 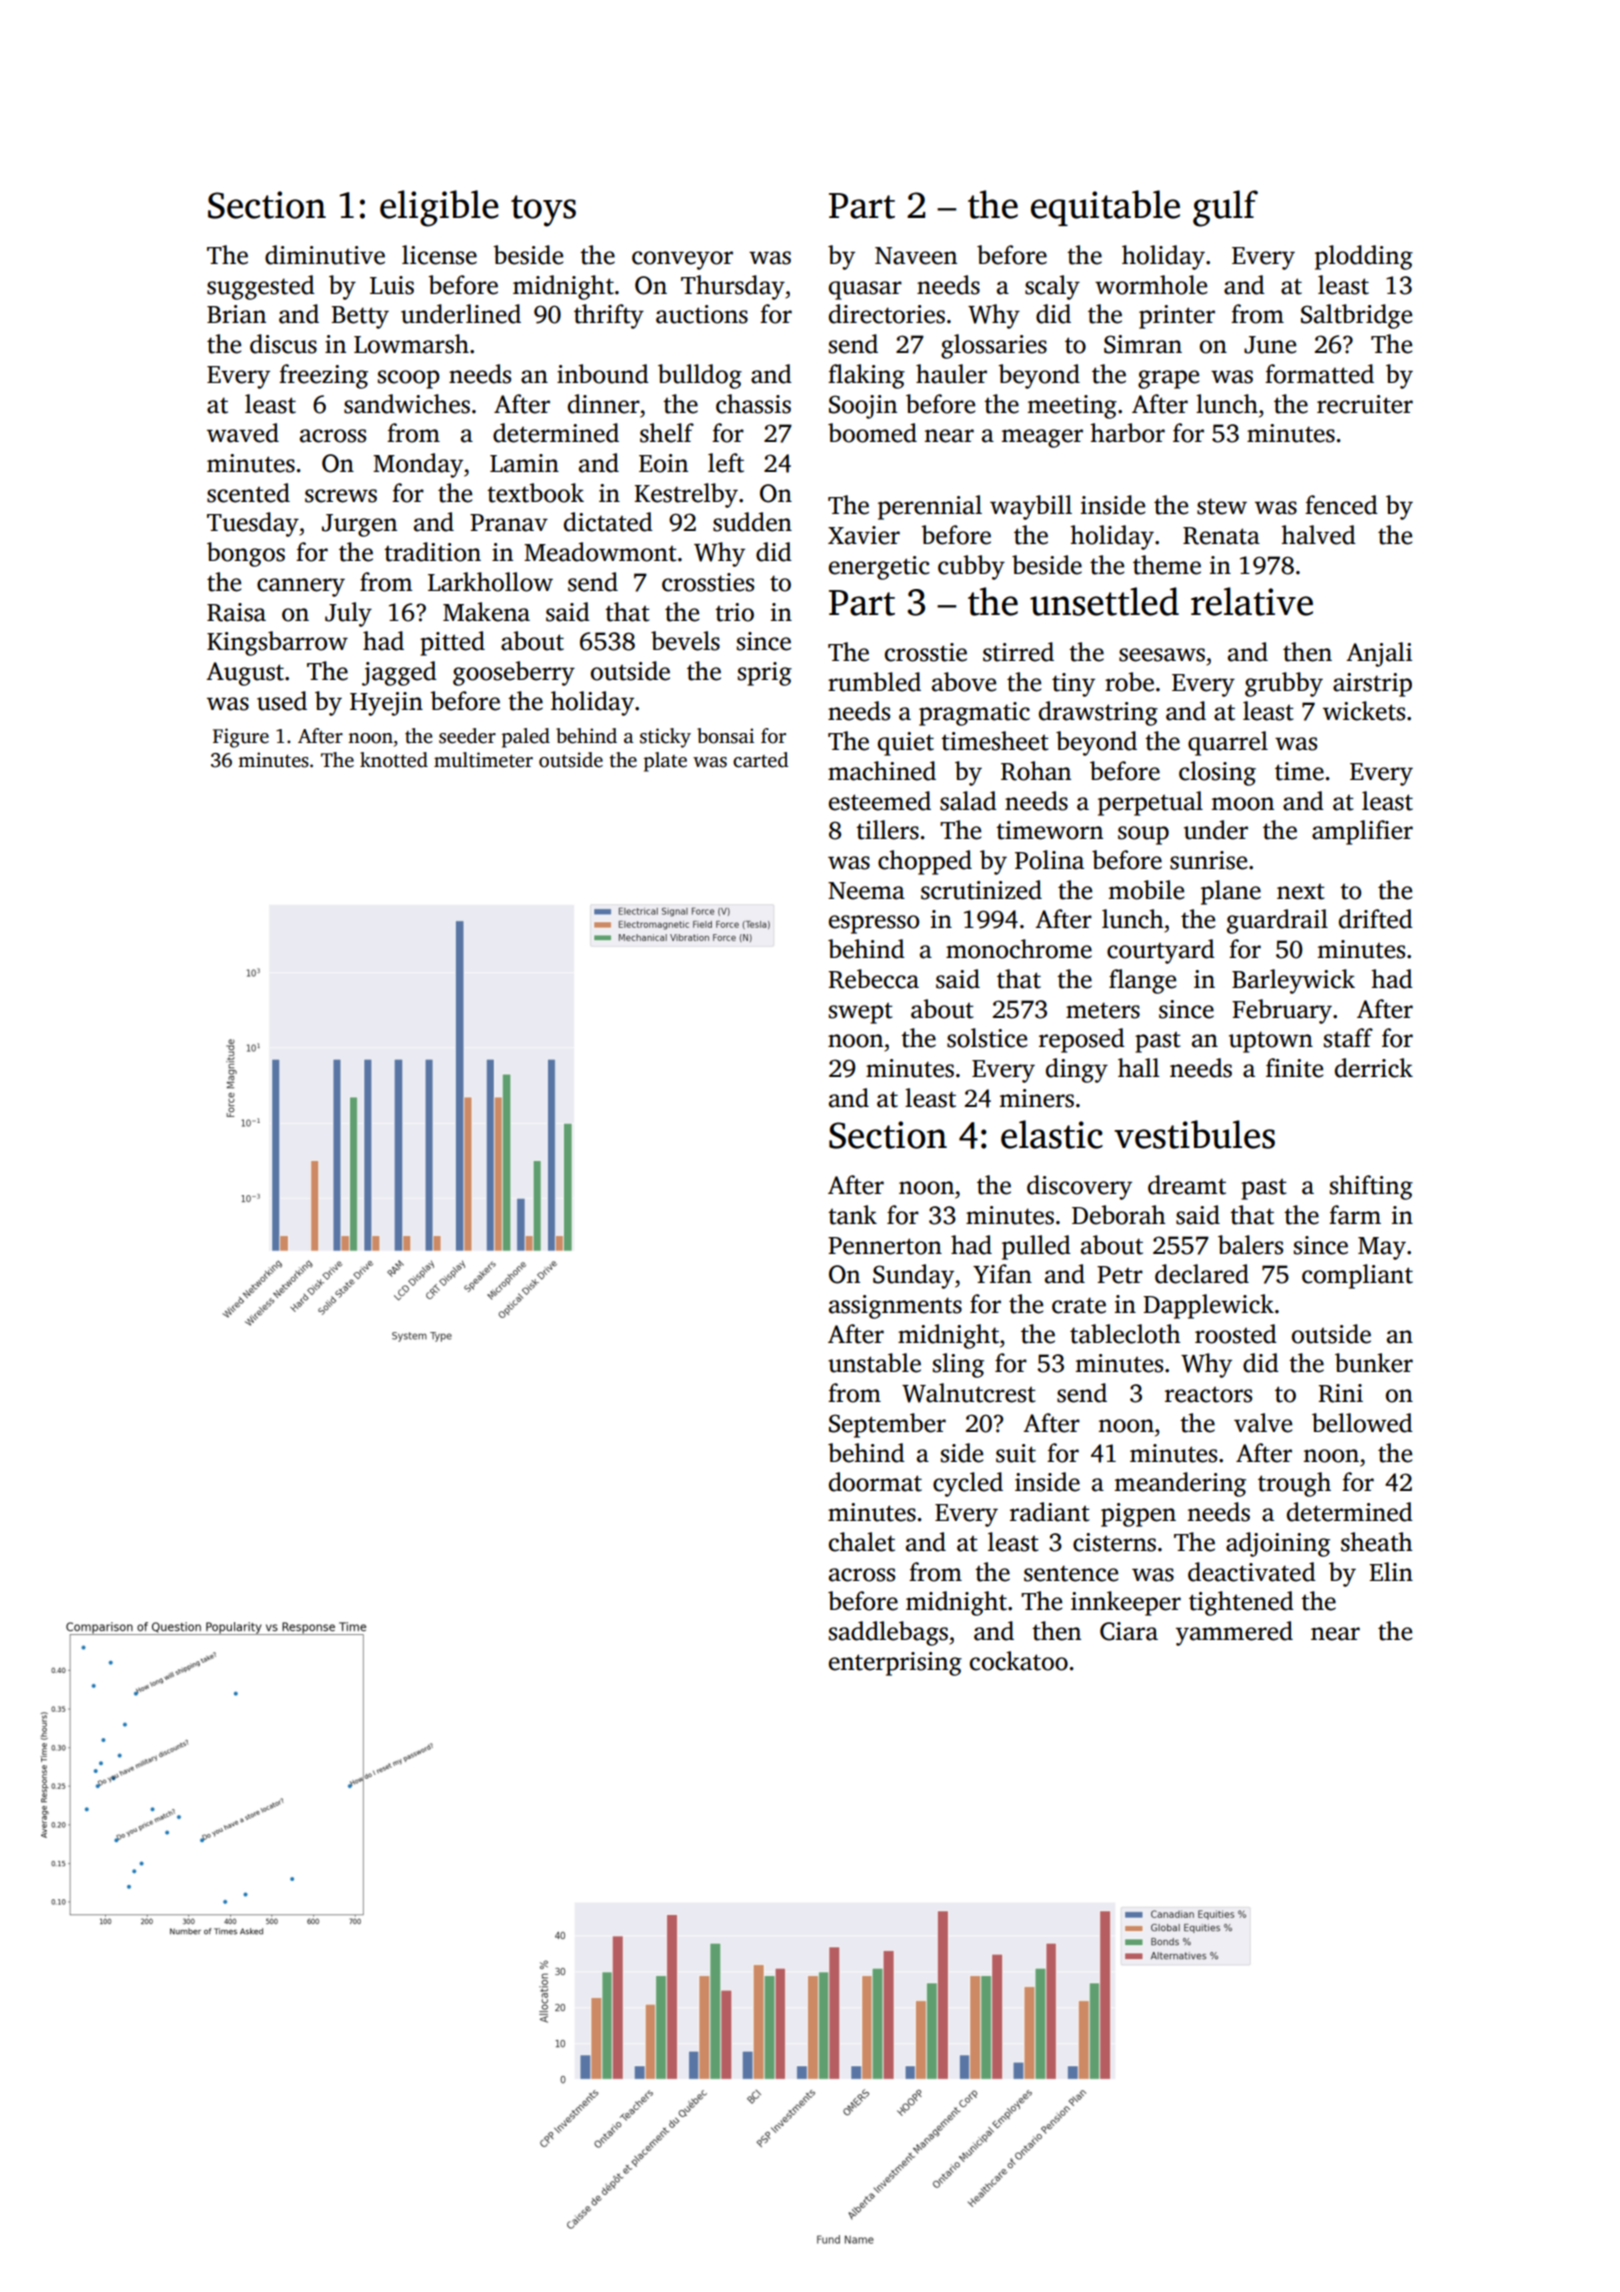 What do you see at coordinates (1374, 1363) in the image?
I see `bunker` at bounding box center [1374, 1363].
